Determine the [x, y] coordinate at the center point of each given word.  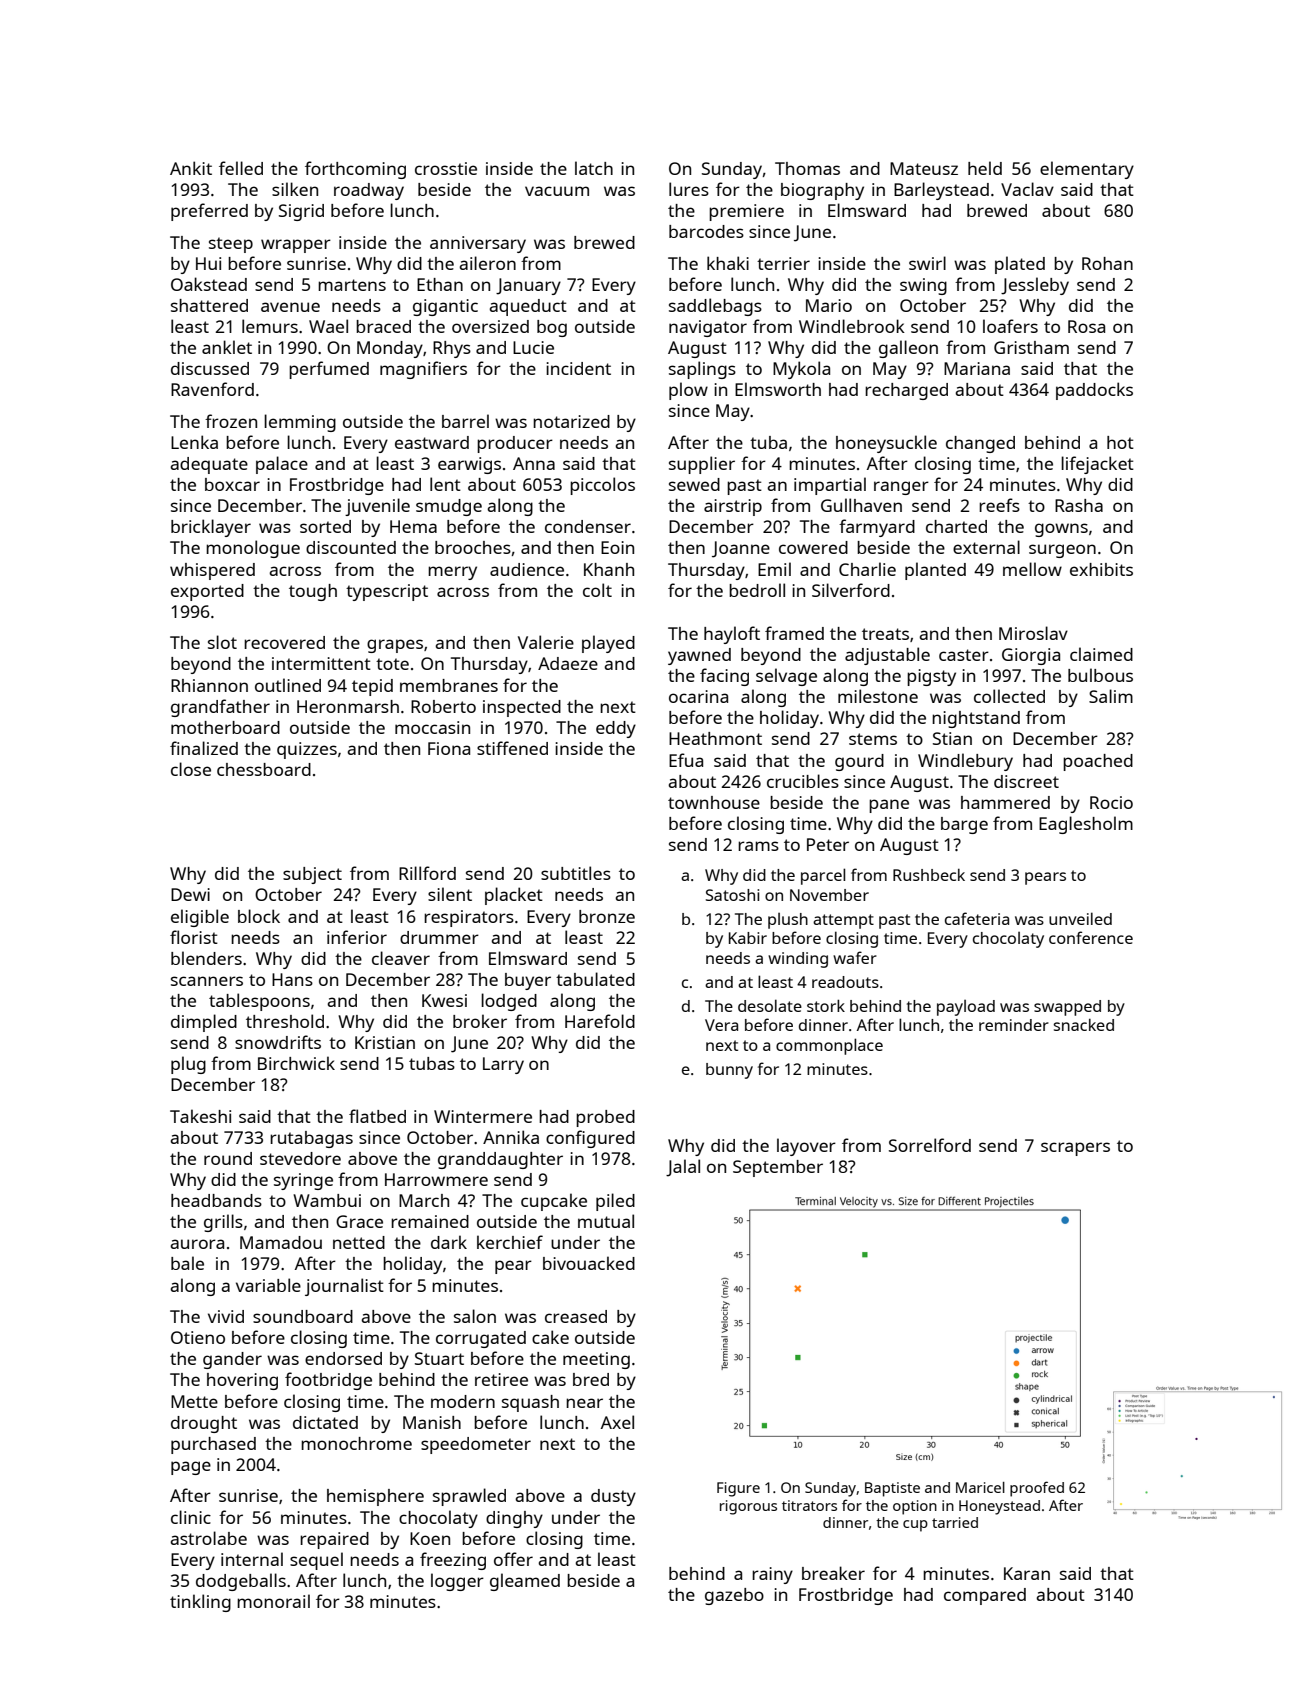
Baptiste [892, 1489]
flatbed [377, 1116]
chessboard [264, 769]
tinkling [200, 1603]
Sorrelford [930, 1145]
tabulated [595, 979]
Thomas [807, 168]
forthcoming [355, 170]
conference [1091, 937]
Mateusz [924, 168]
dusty [613, 1497]
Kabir [748, 938]
